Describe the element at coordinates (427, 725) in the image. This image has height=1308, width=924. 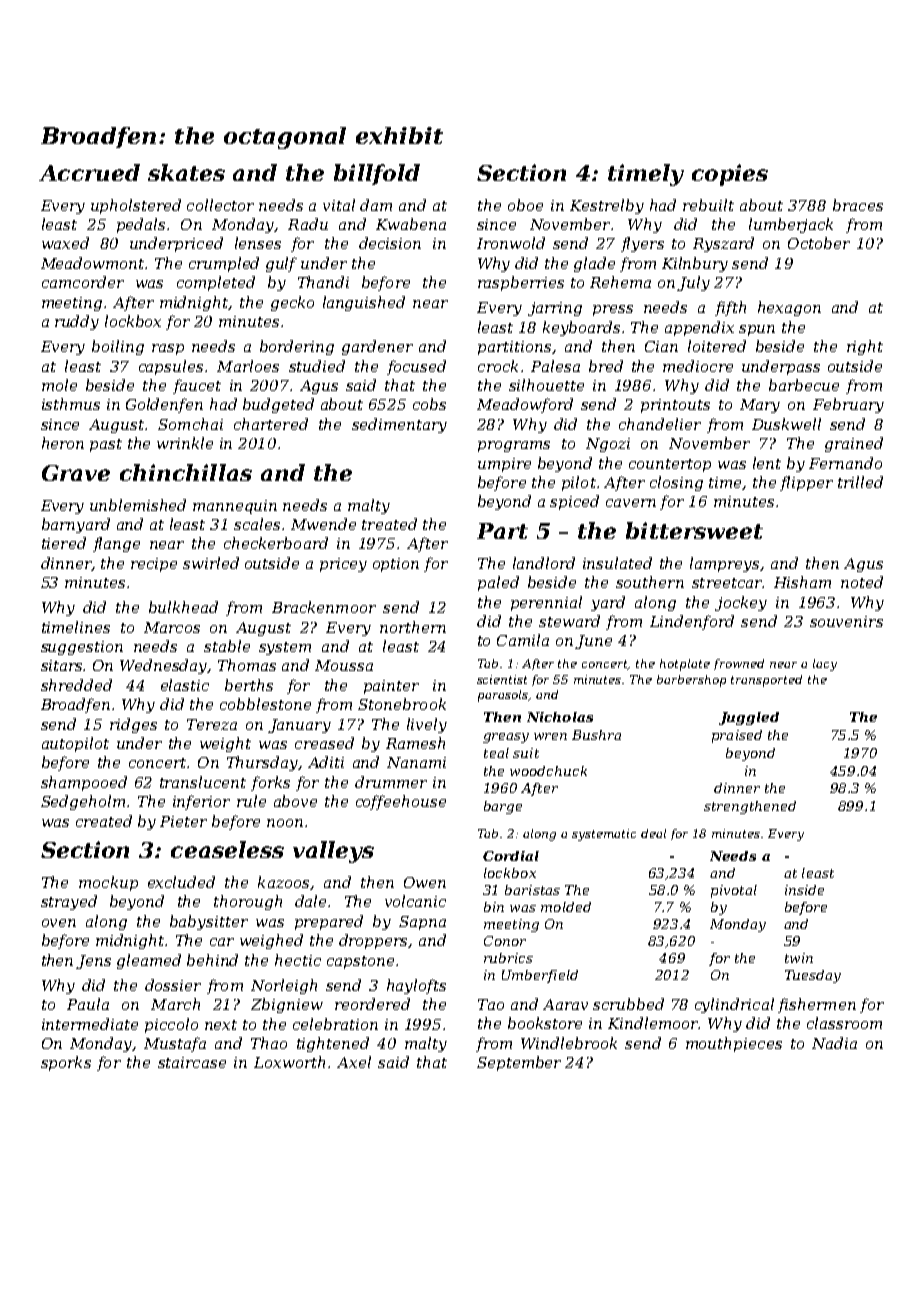
I see `lively` at that location.
